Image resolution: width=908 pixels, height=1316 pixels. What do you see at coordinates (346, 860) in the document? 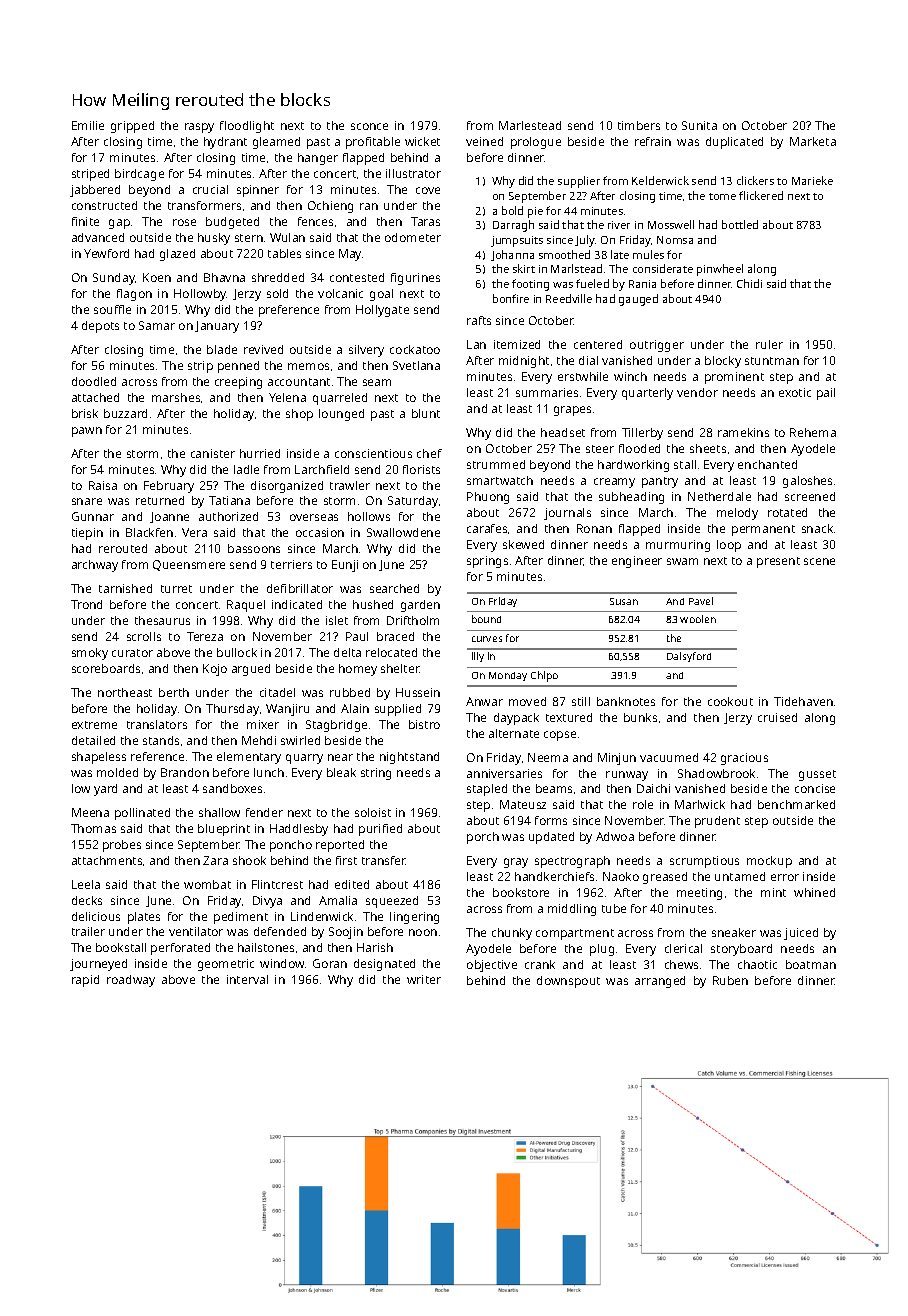
I see `first` at bounding box center [346, 860].
